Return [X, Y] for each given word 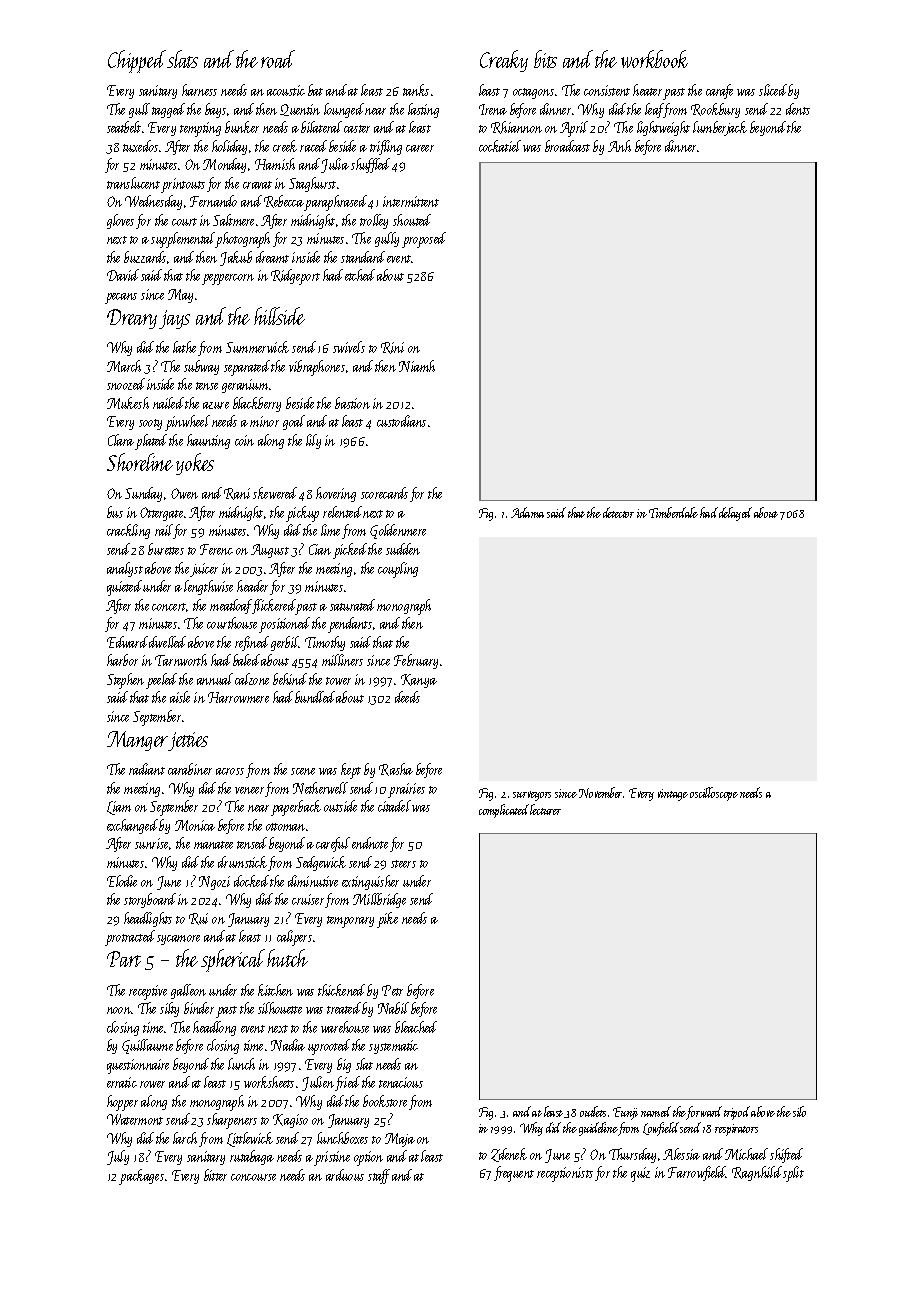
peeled [161, 681]
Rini [392, 348]
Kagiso [290, 1121]
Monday [224, 165]
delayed [735, 514]
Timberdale [673, 512]
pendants [350, 625]
